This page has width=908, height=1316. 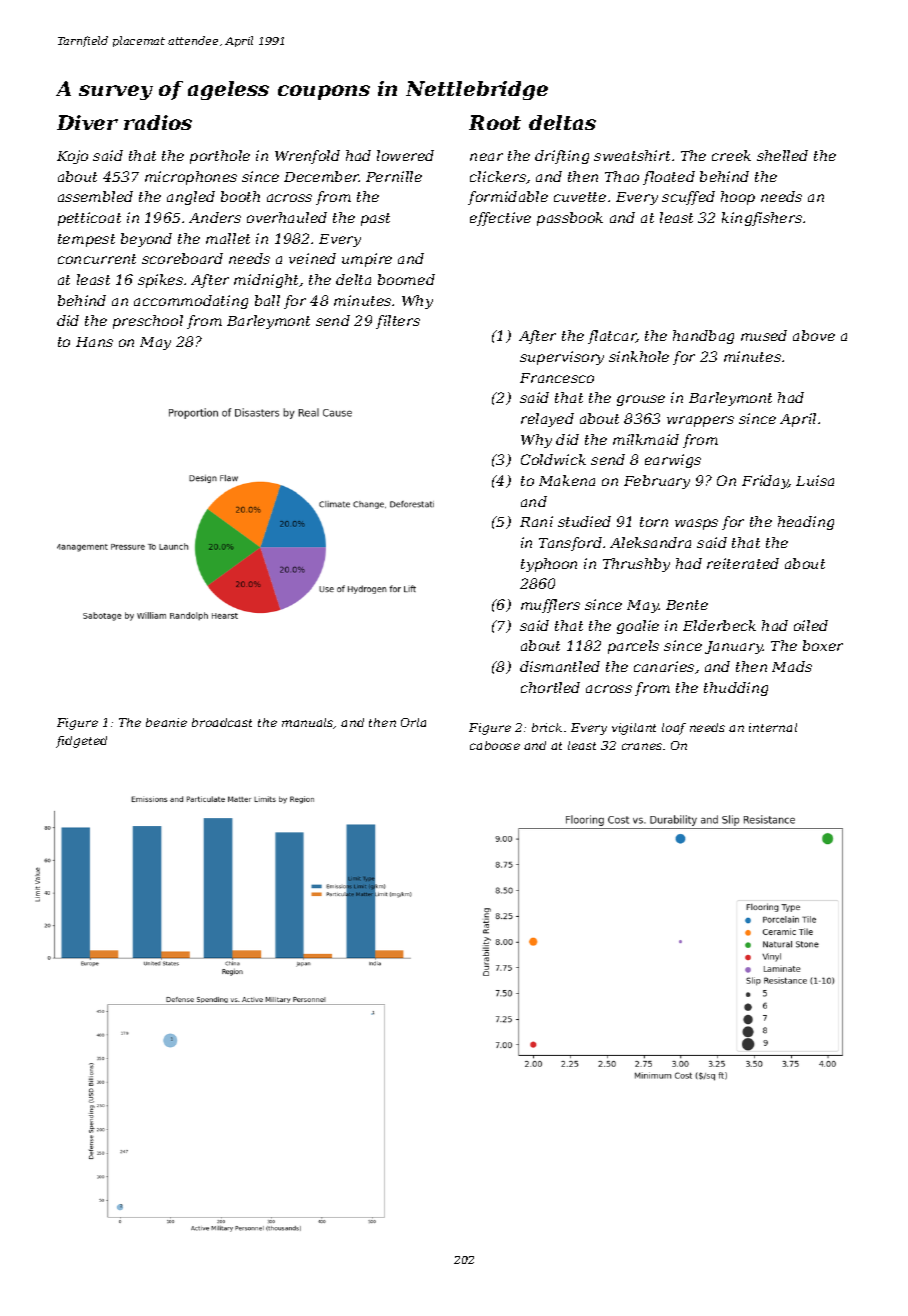 What do you see at coordinates (97, 259) in the page?
I see `concurrent` at bounding box center [97, 259].
